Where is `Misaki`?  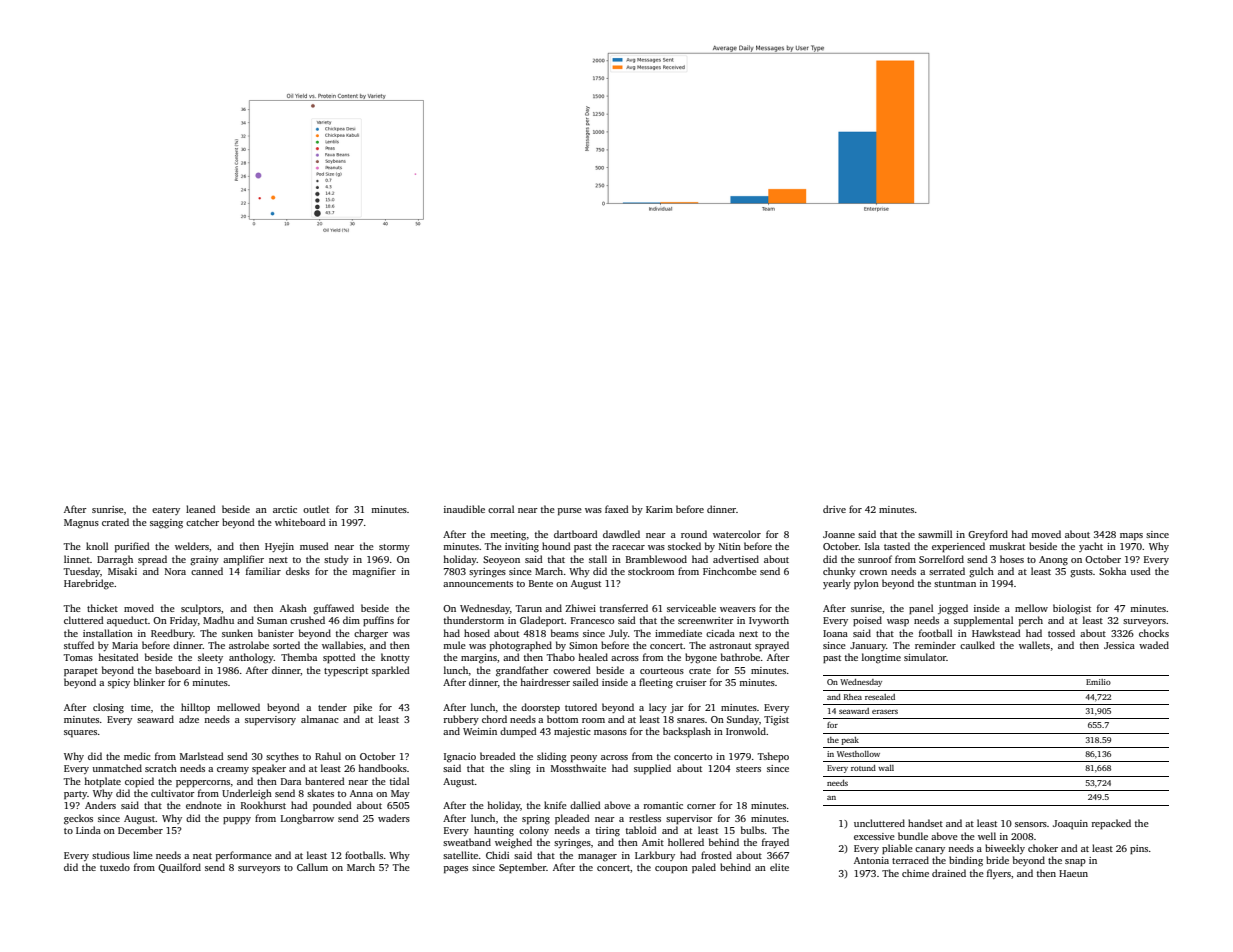
Misaki is located at coordinates (122, 571).
